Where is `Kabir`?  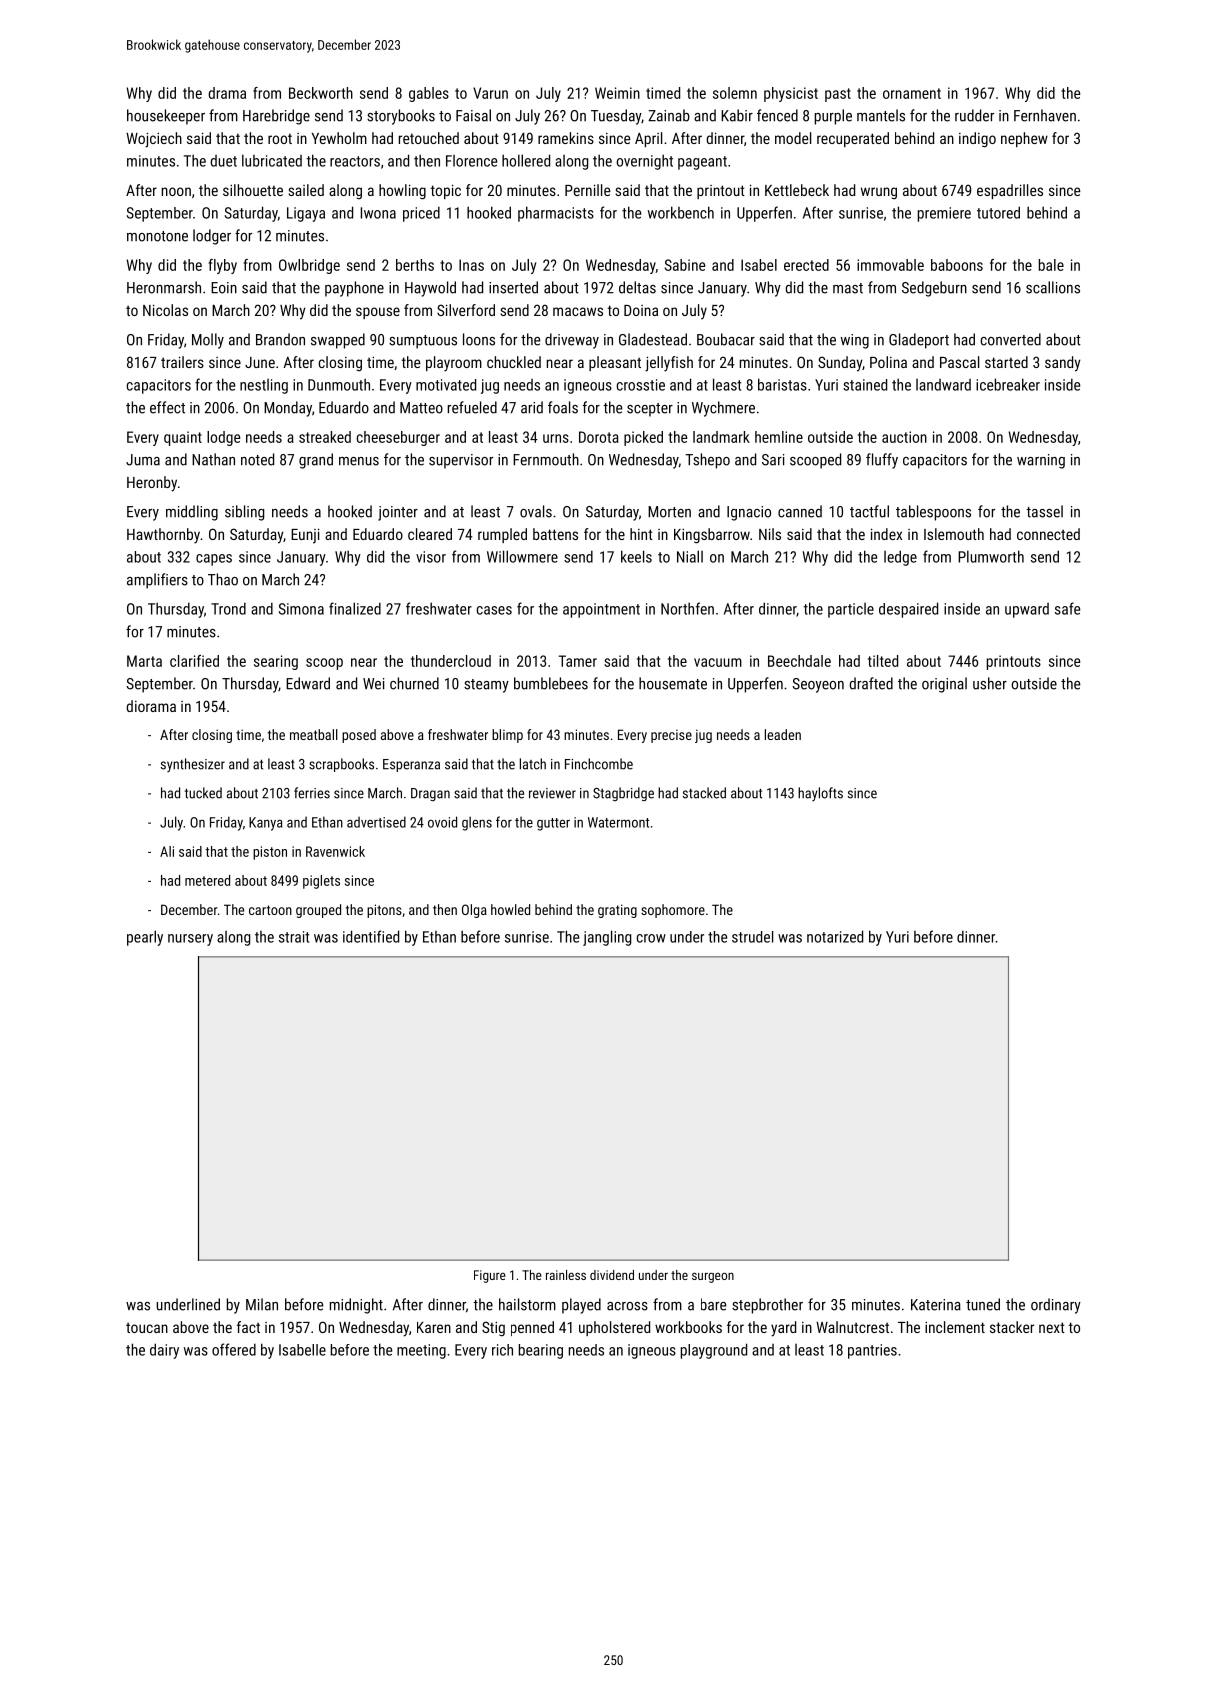 Kabir is located at coordinates (737, 115).
